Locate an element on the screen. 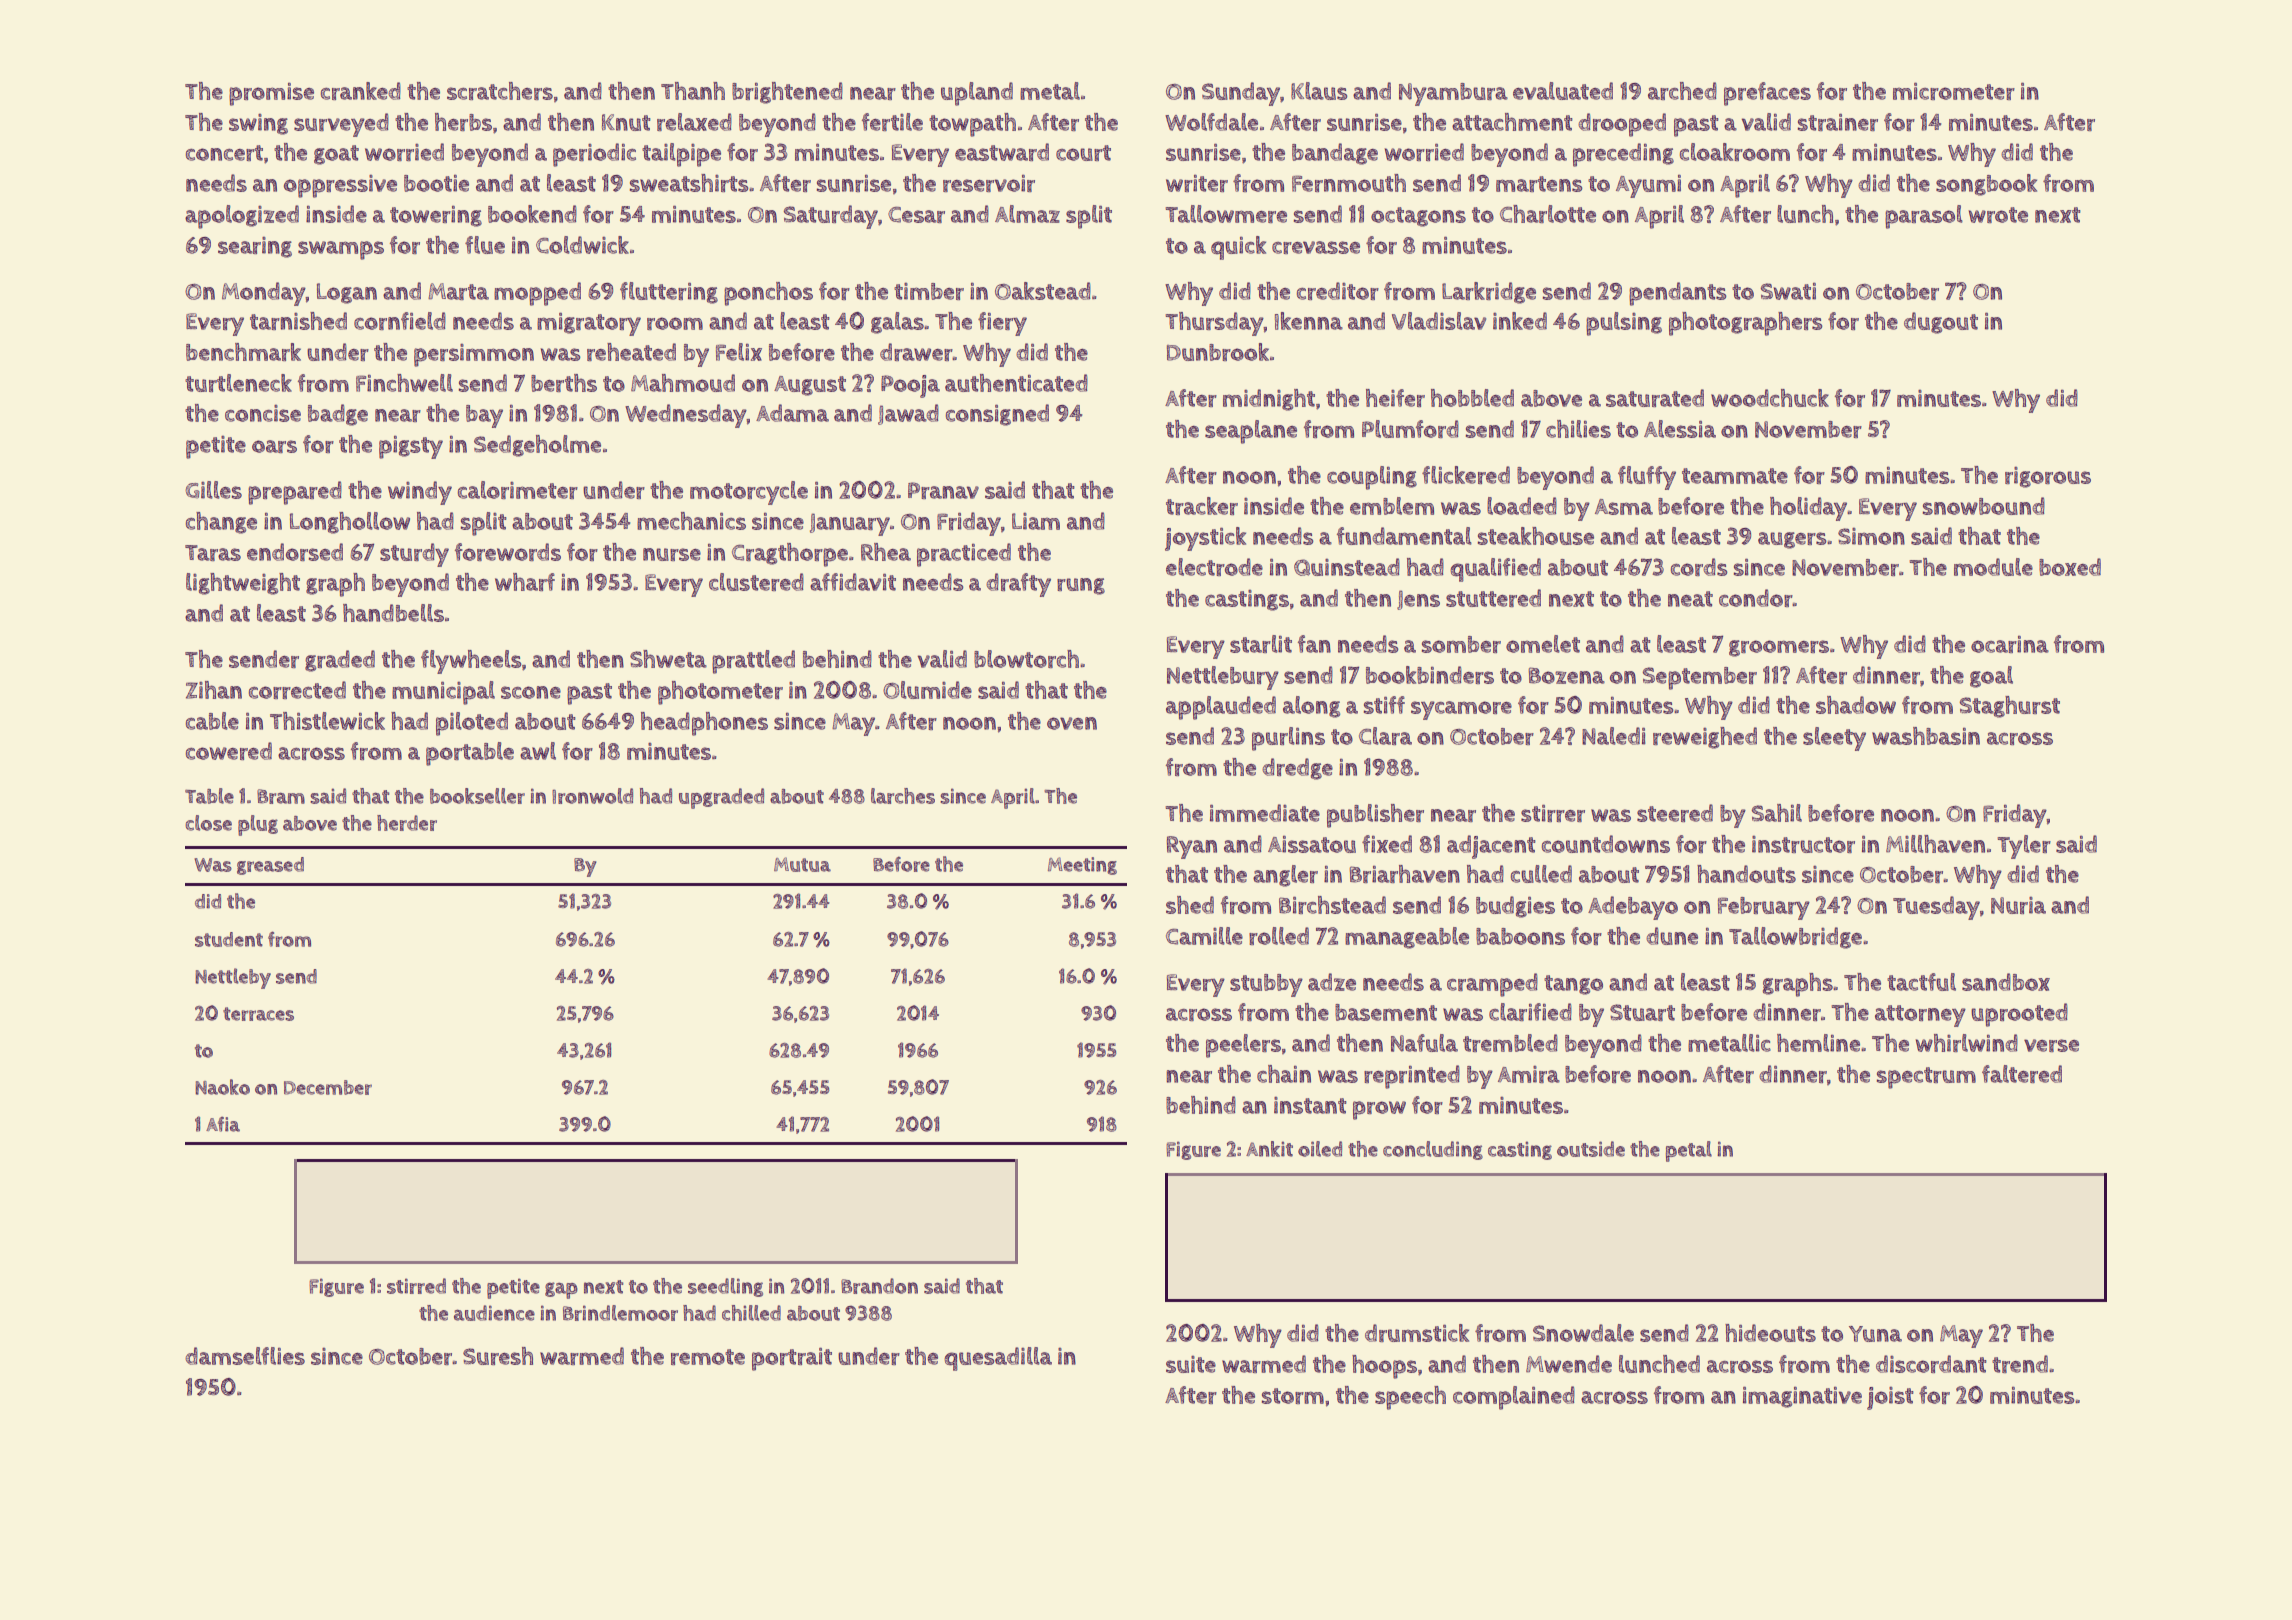 This screenshot has width=2292, height=1620. audience is located at coordinates (494, 1313).
